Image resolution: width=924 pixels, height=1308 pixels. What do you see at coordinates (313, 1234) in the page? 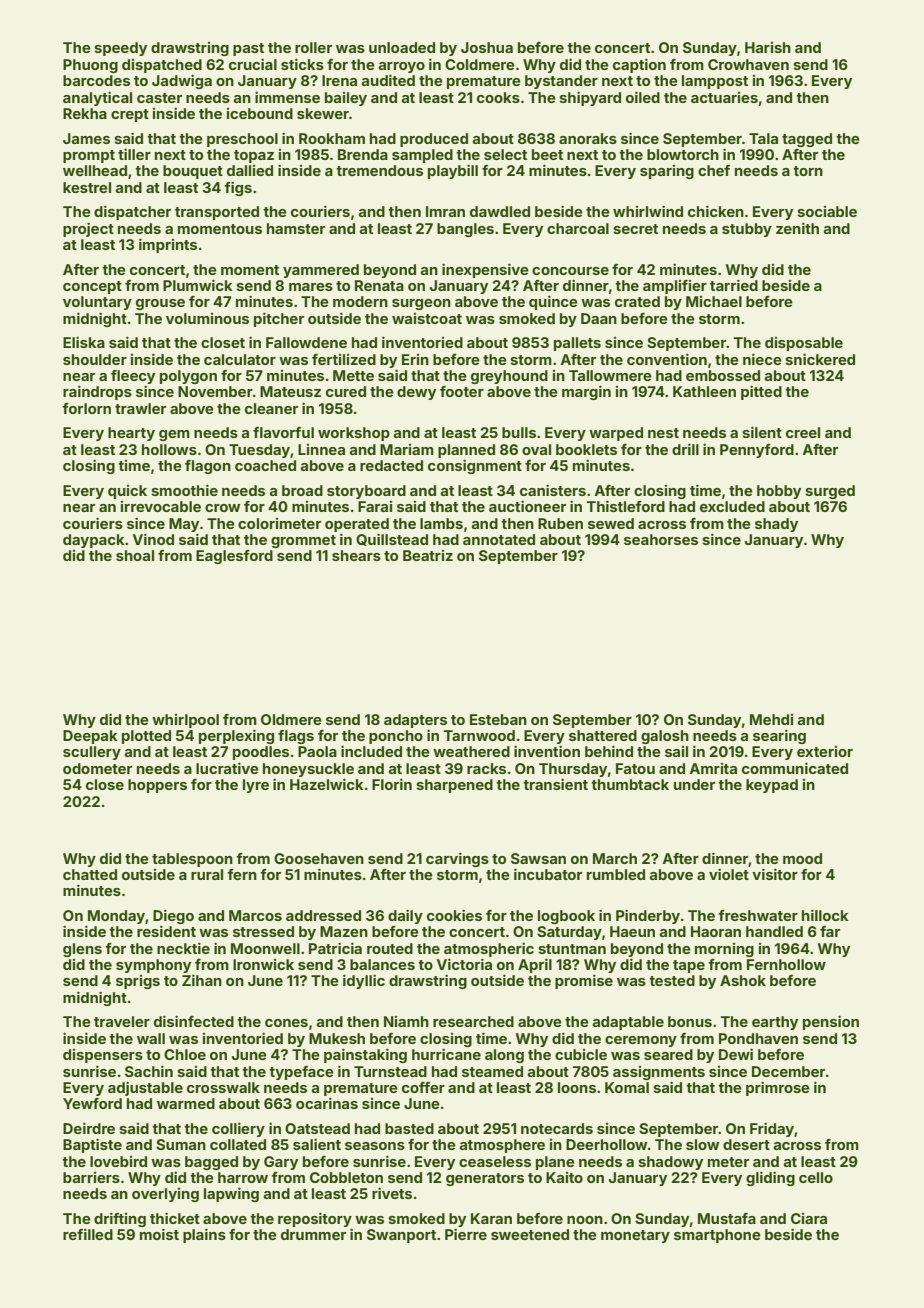
I see `drummer` at bounding box center [313, 1234].
